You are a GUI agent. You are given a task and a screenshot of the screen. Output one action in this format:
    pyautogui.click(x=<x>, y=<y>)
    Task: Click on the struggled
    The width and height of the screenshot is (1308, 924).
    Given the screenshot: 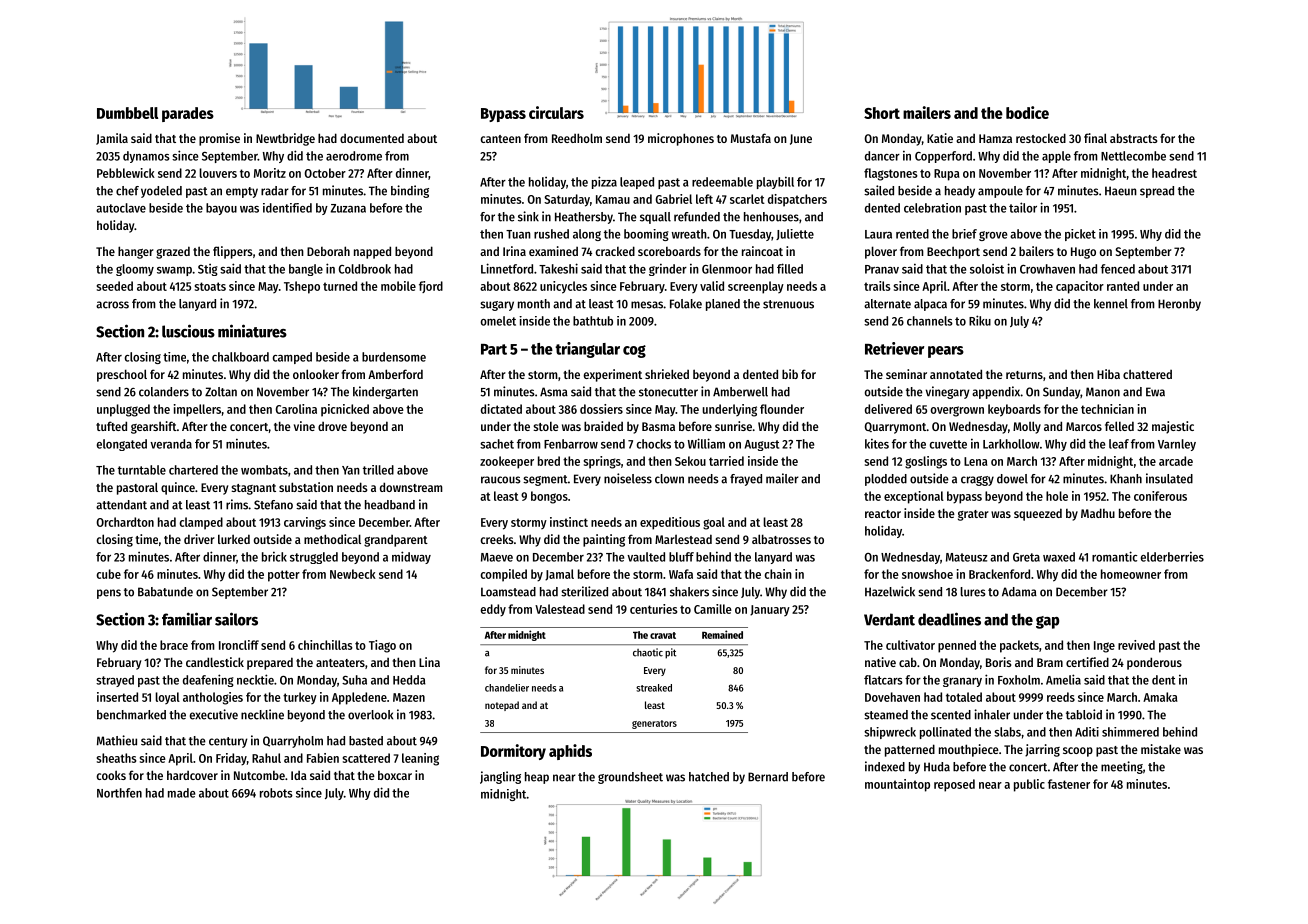 What is the action you would take?
    pyautogui.click(x=314, y=558)
